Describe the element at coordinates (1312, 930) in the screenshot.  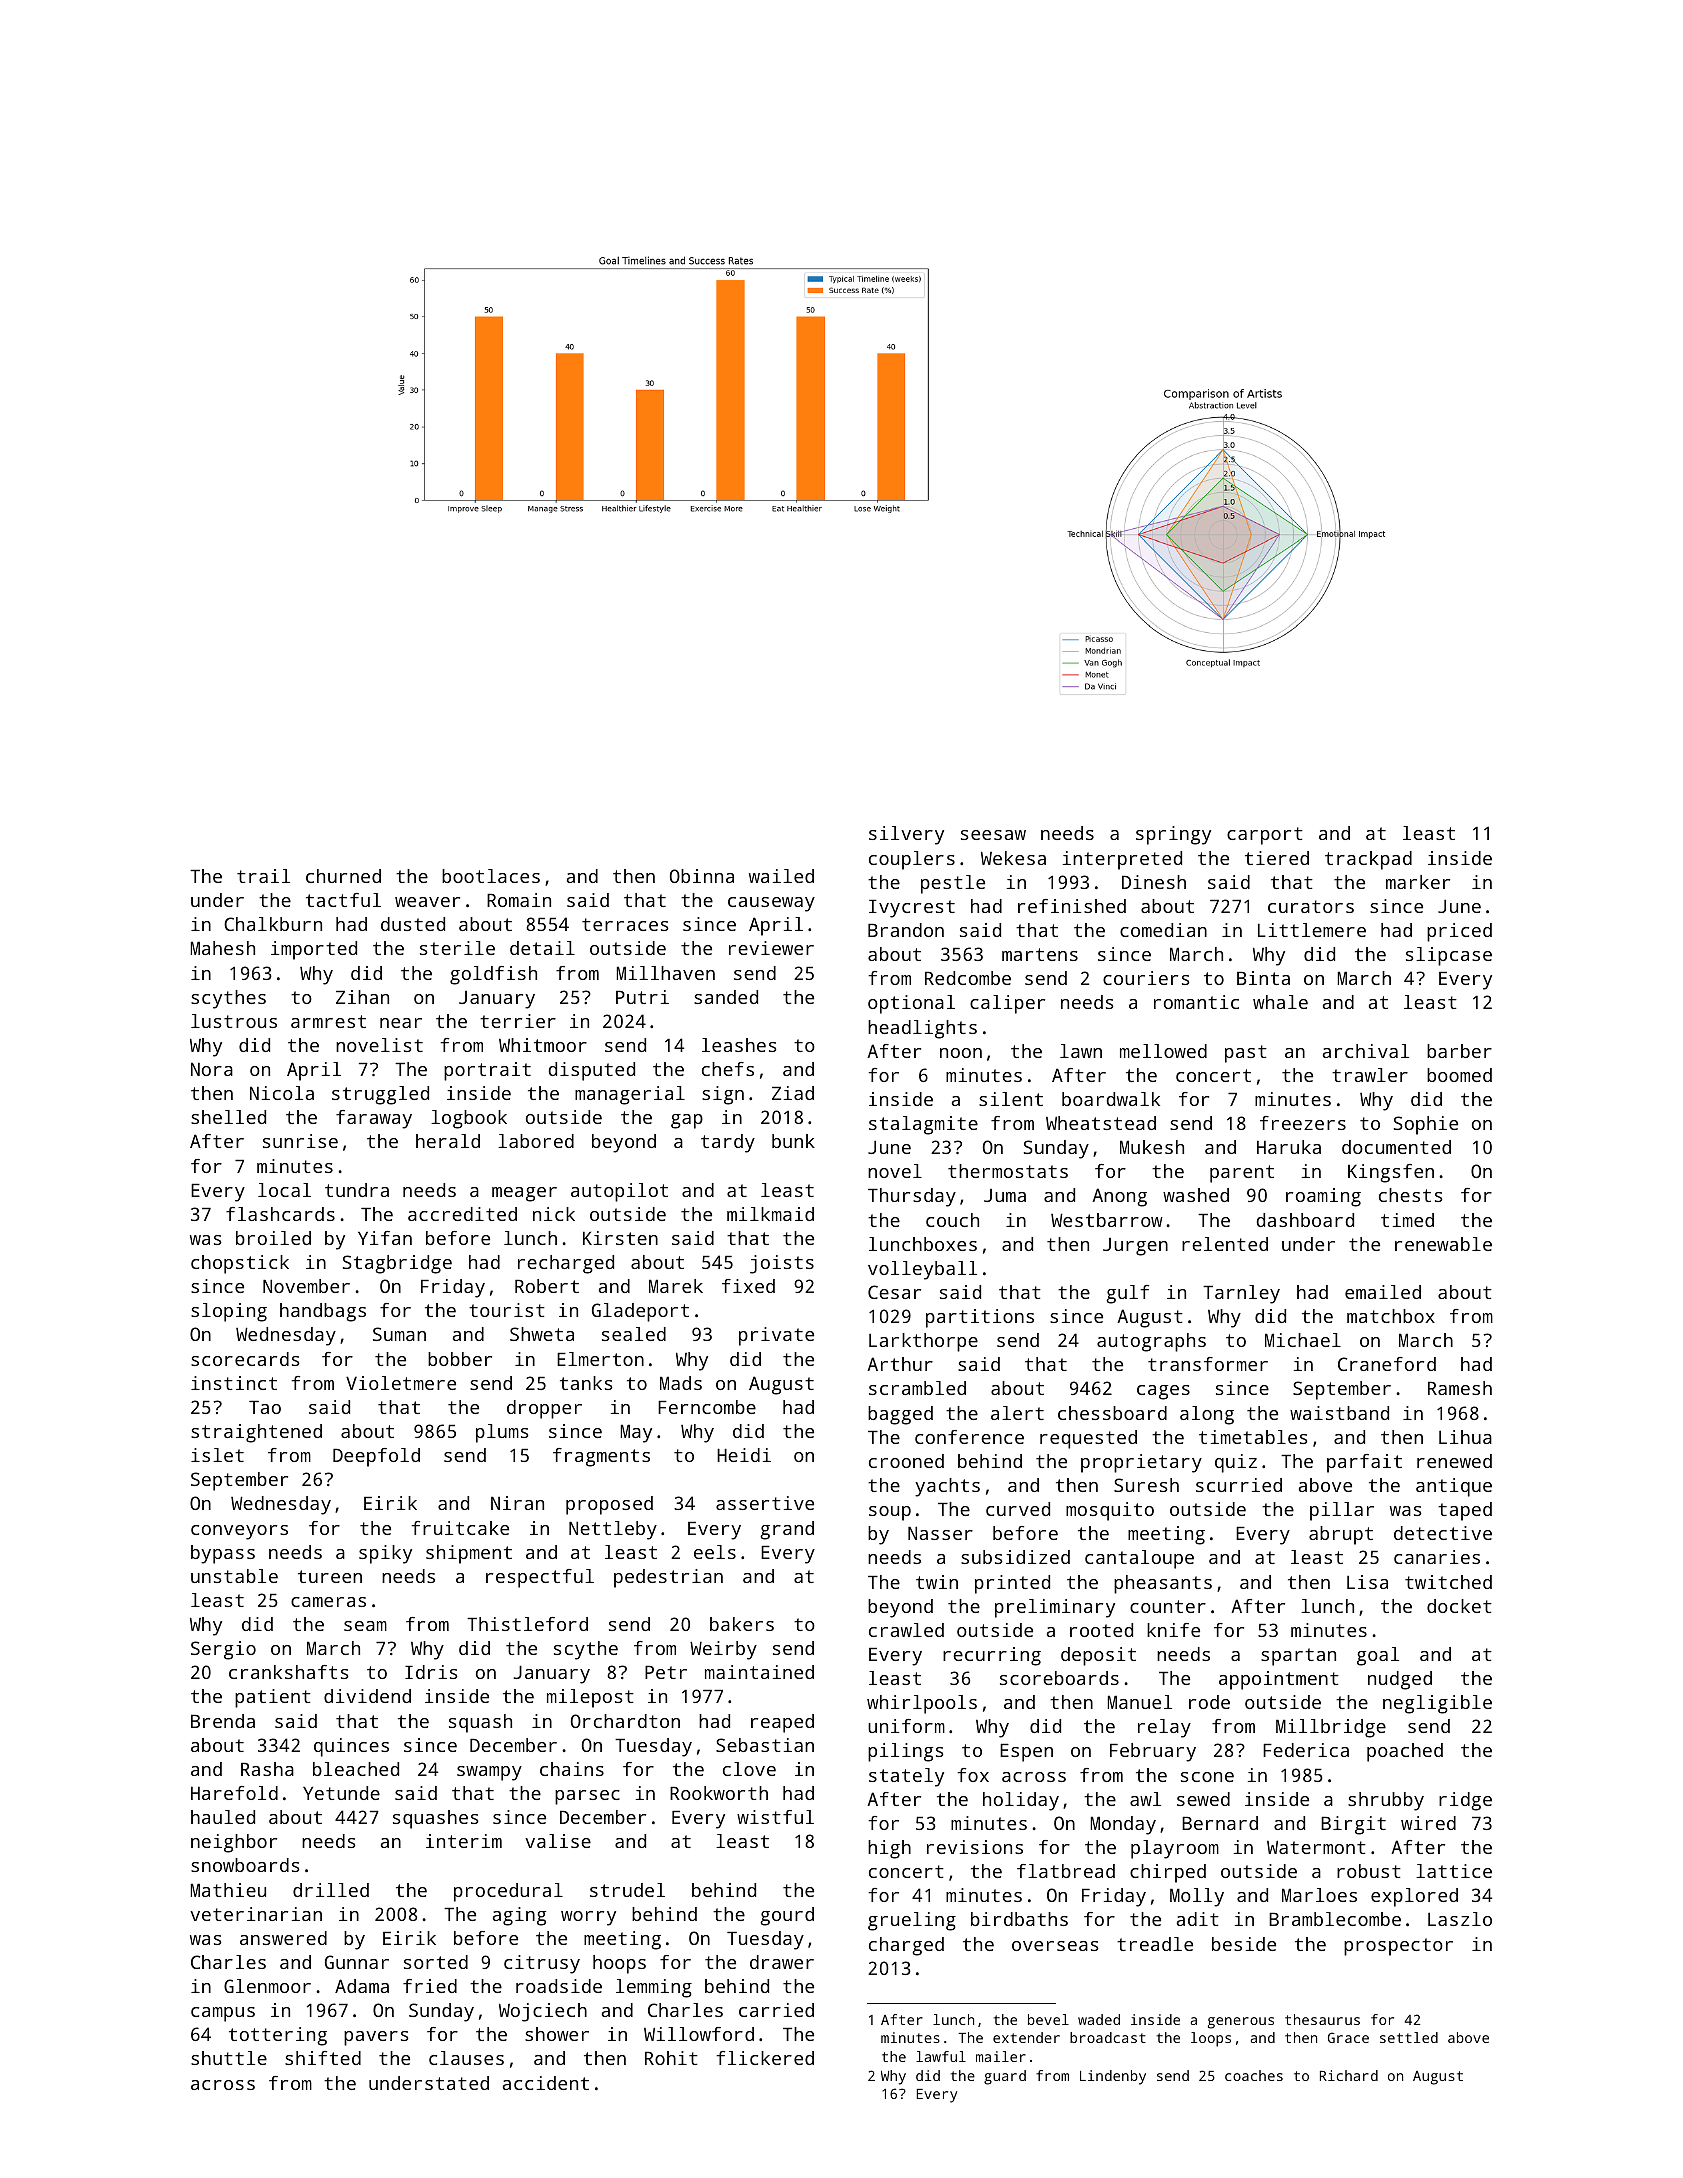
I see `Littlemere` at that location.
